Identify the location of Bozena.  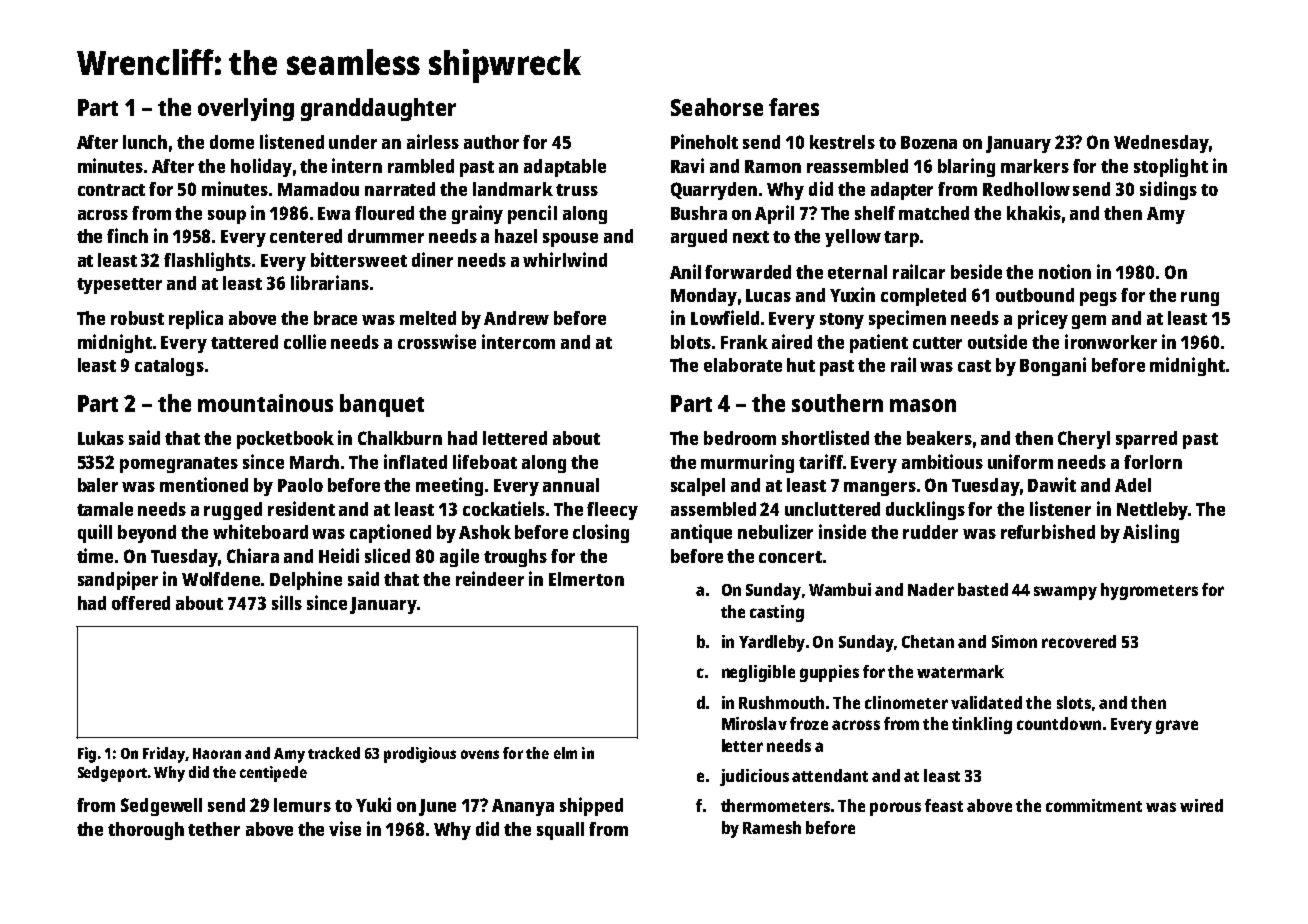
(929, 142).
